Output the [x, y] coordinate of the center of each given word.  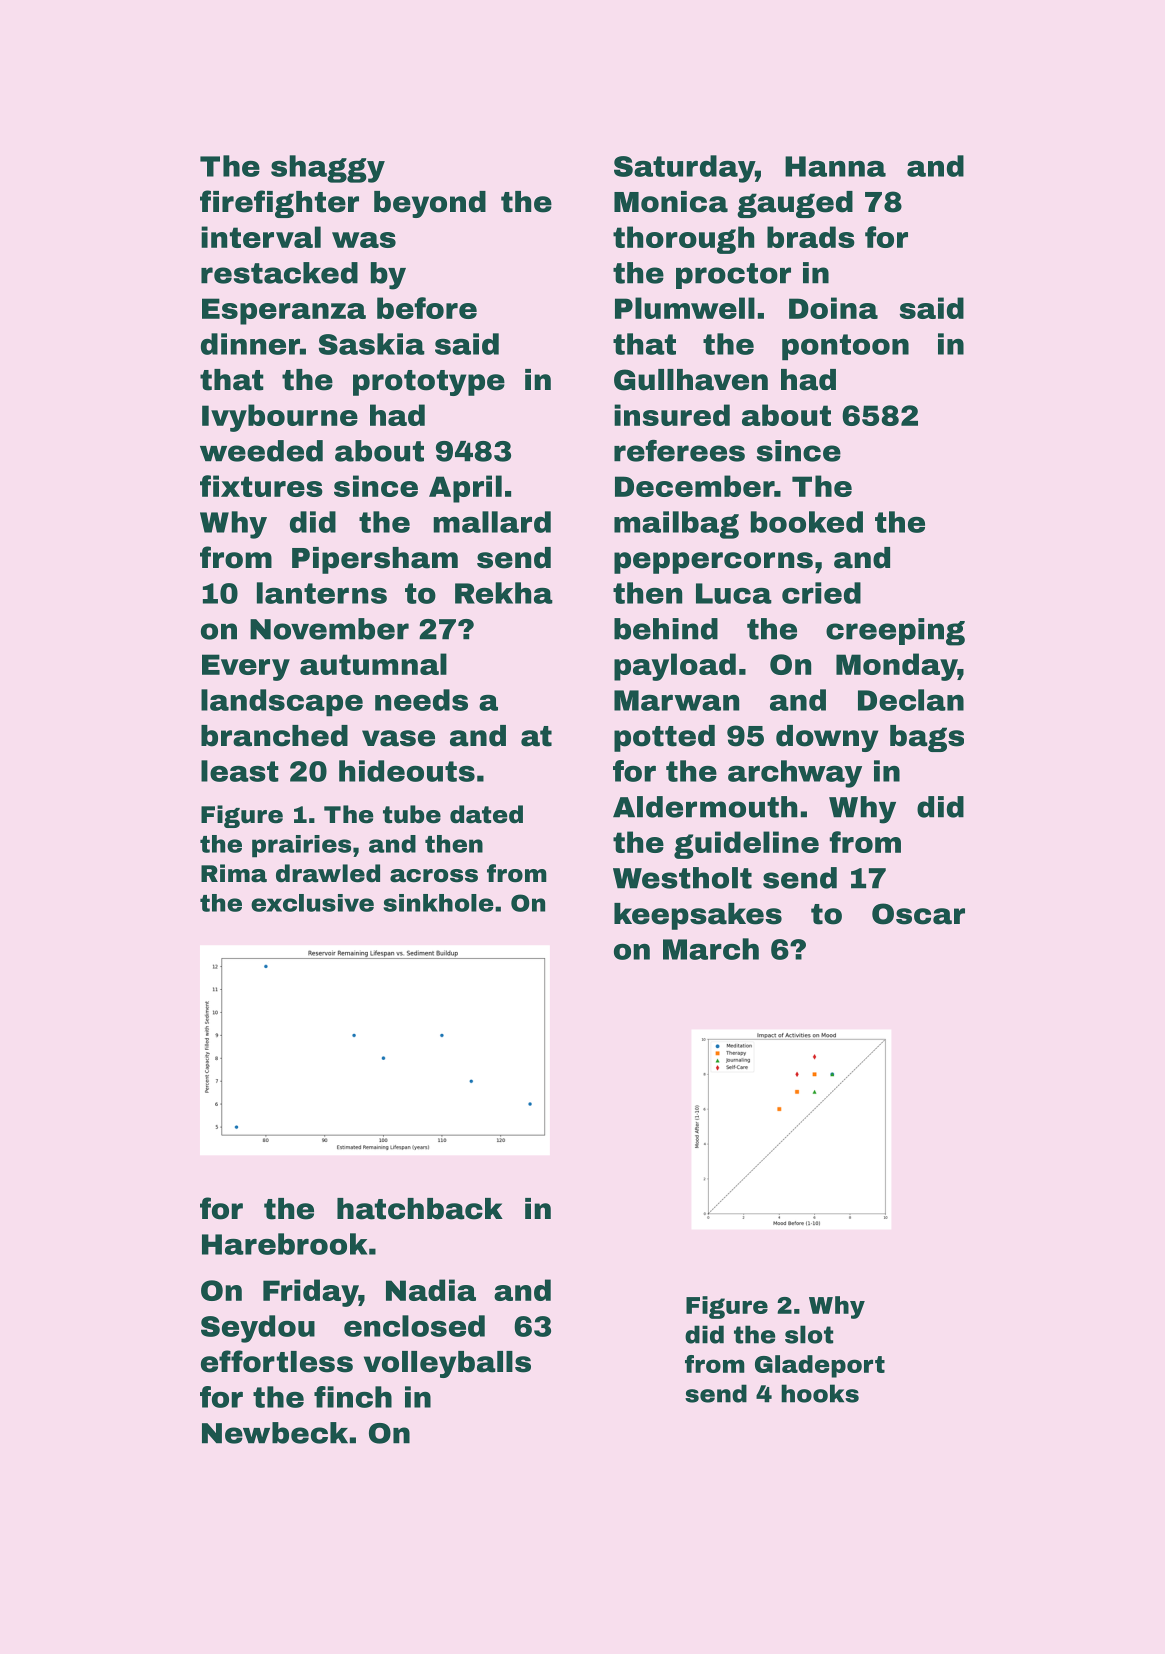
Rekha [504, 593]
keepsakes [698, 916]
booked [807, 522]
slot [809, 1334]
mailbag [676, 525]
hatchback [420, 1209]
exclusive [312, 903]
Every [246, 667]
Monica [671, 202]
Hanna [835, 166]
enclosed [414, 1326]
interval [261, 237]
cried [821, 593]
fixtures [261, 486]
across [434, 876]
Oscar [918, 914]
